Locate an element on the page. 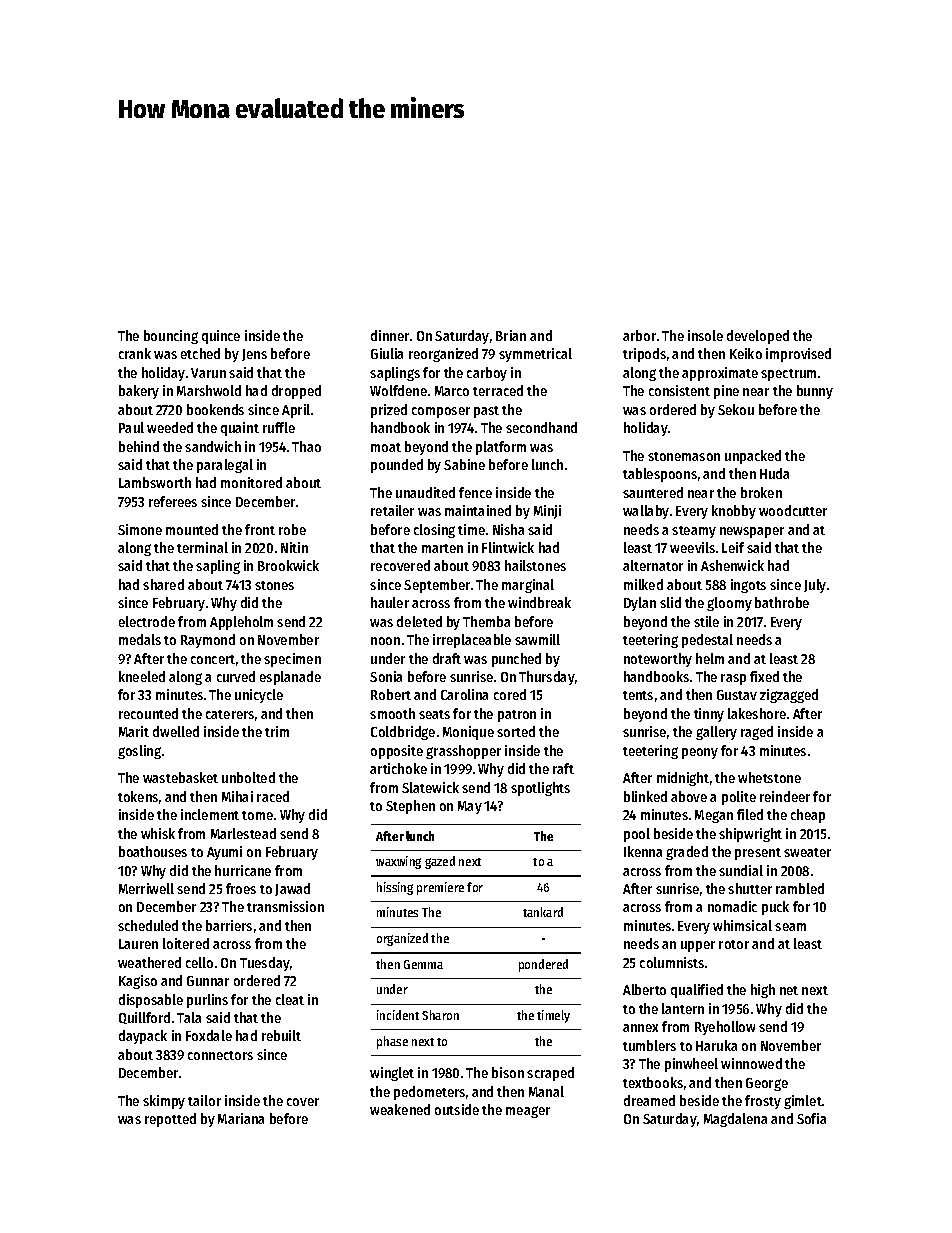 The height and width of the image is (1233, 952). bookends is located at coordinates (215, 409).
